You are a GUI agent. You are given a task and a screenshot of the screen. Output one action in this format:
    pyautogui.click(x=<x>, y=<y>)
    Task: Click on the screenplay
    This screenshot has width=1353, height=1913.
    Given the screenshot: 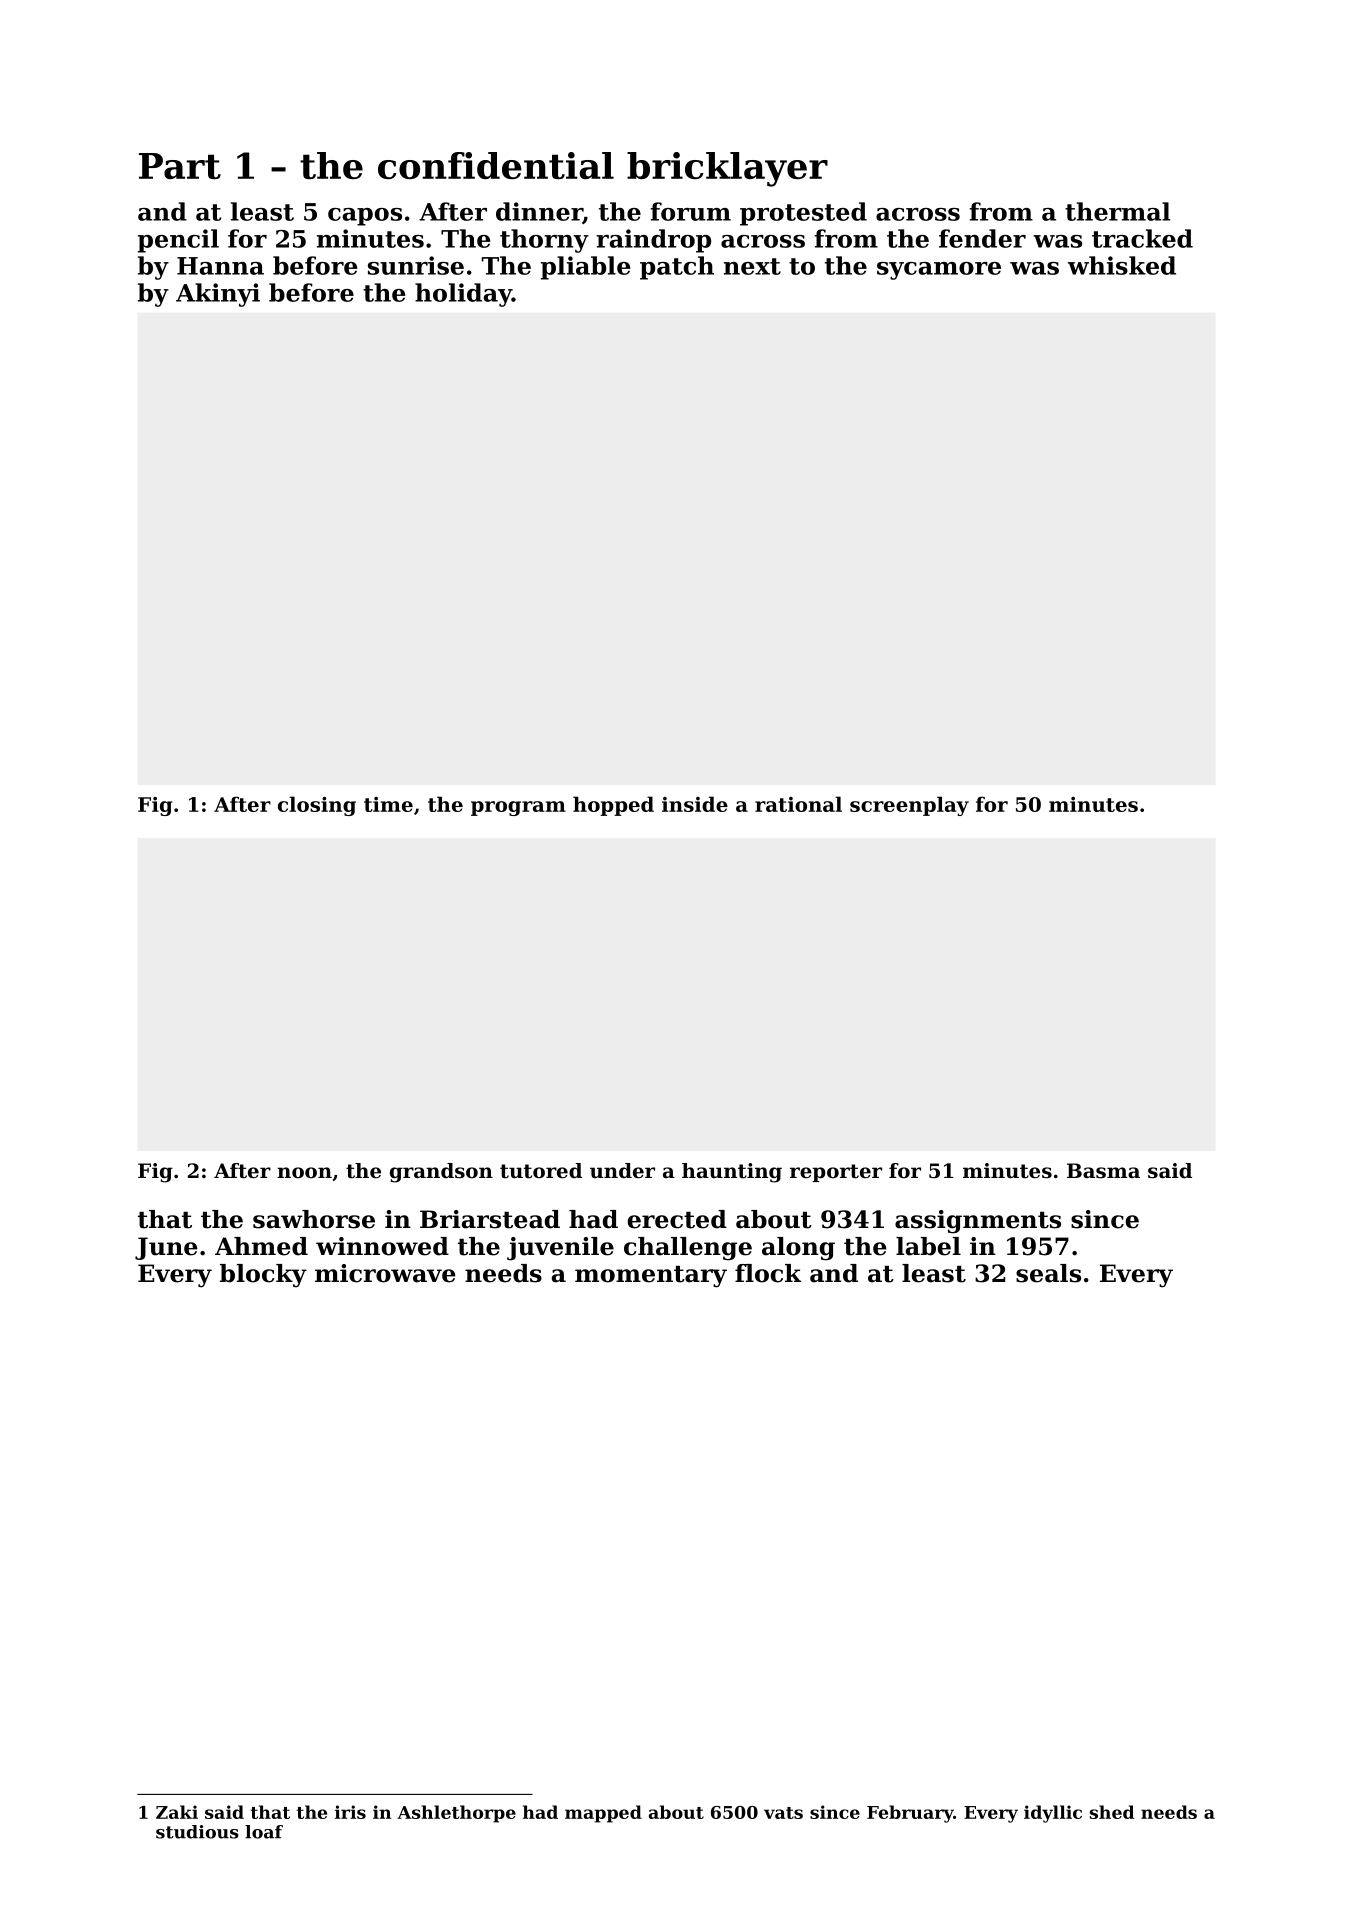 What is the action you would take?
    pyautogui.click(x=909, y=806)
